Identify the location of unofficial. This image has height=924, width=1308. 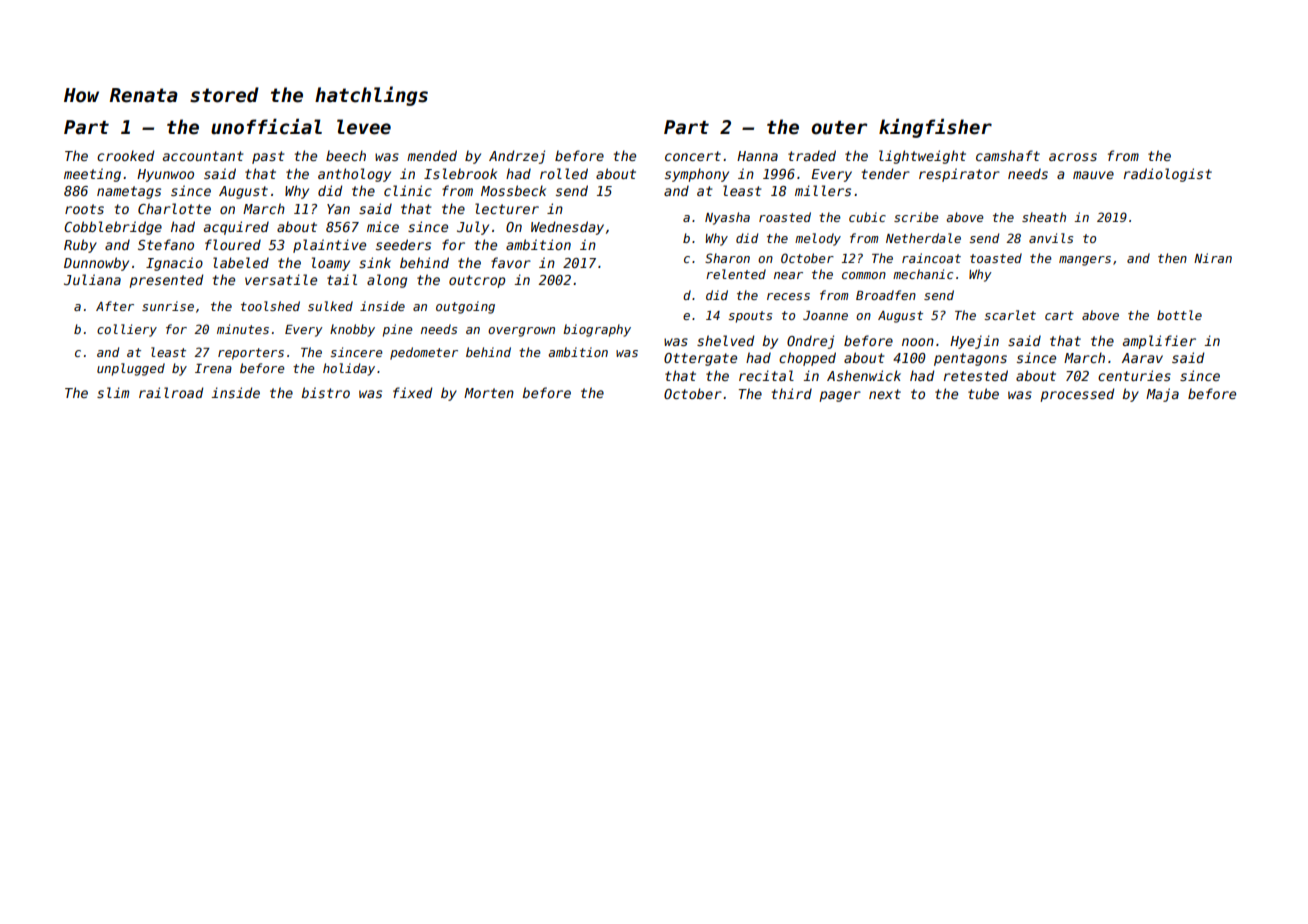
(266, 126).
